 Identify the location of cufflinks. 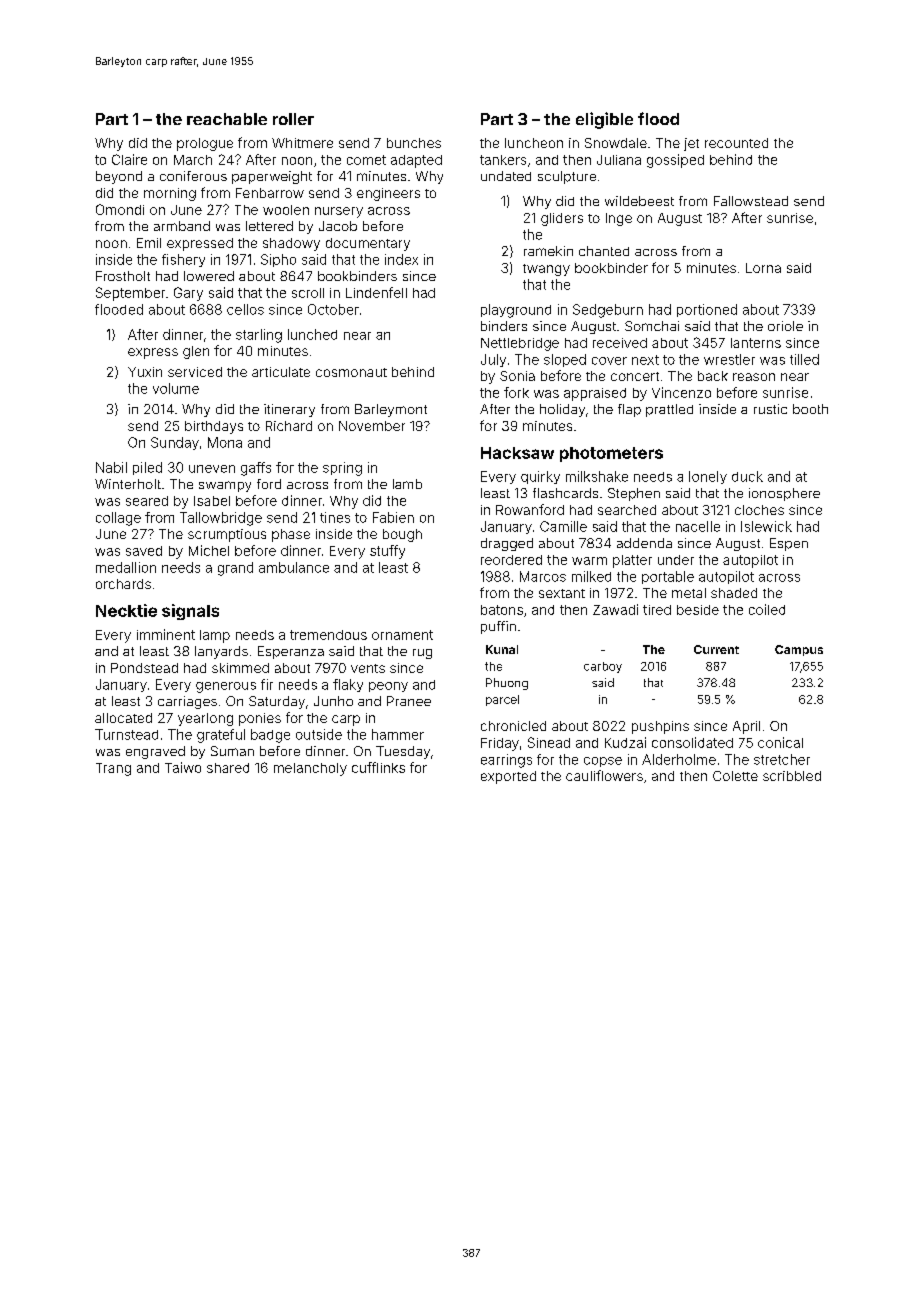
(378, 767).
